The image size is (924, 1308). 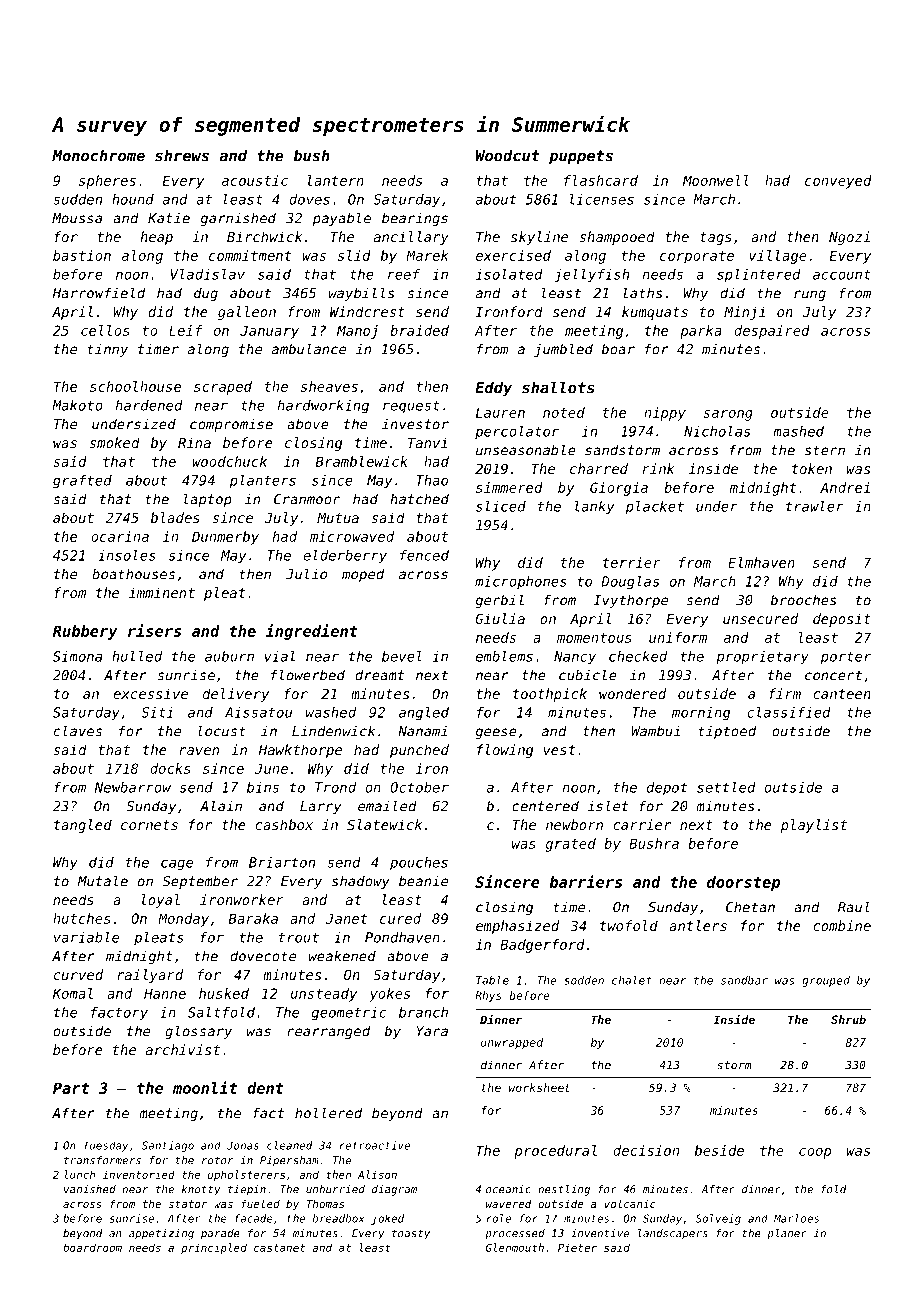 I want to click on cornets, so click(x=149, y=825).
